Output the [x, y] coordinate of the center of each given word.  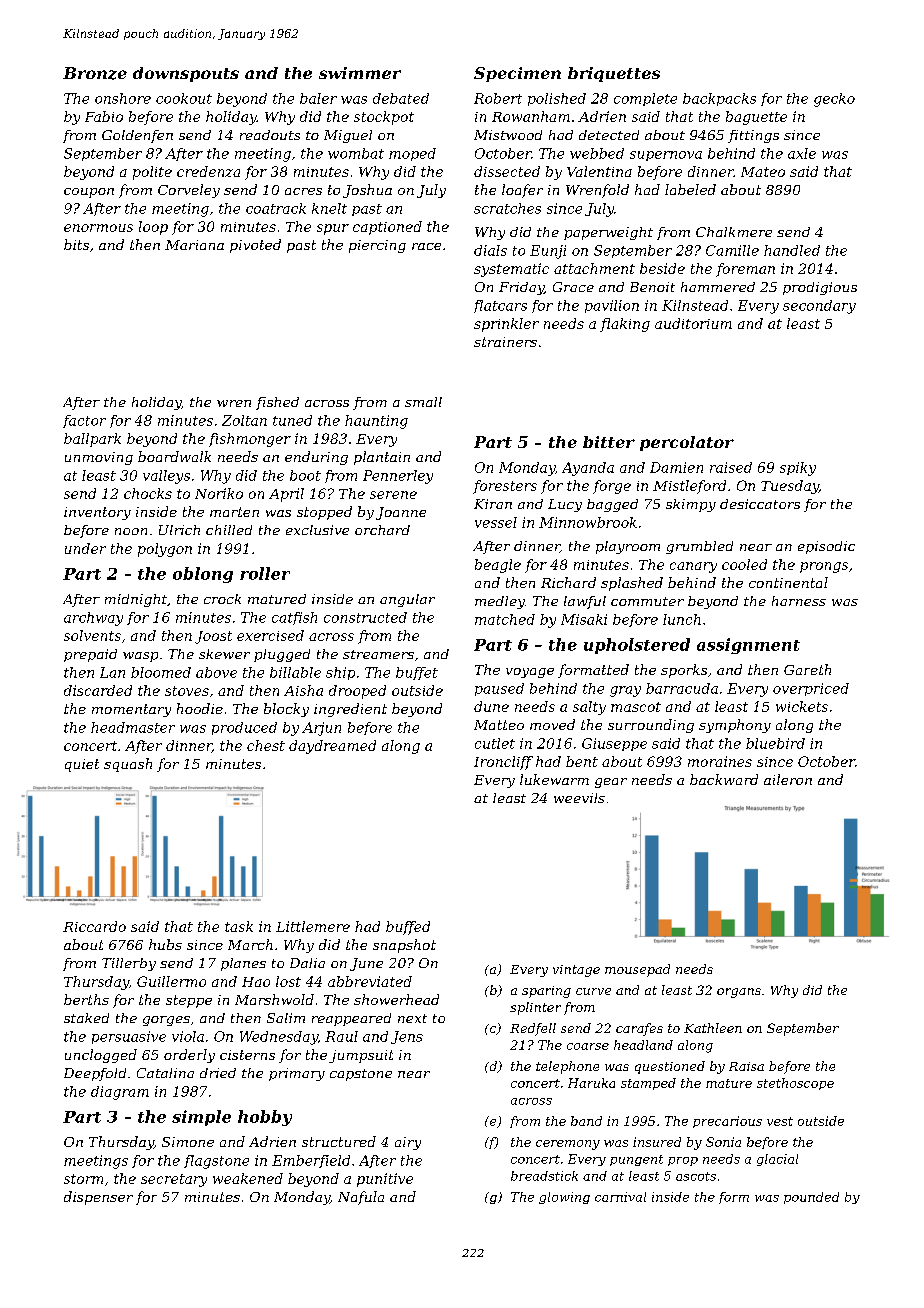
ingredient [350, 710]
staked [86, 1018]
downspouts [186, 74]
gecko [834, 100]
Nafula [361, 1198]
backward [724, 779]
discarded [98, 690]
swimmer [360, 73]
